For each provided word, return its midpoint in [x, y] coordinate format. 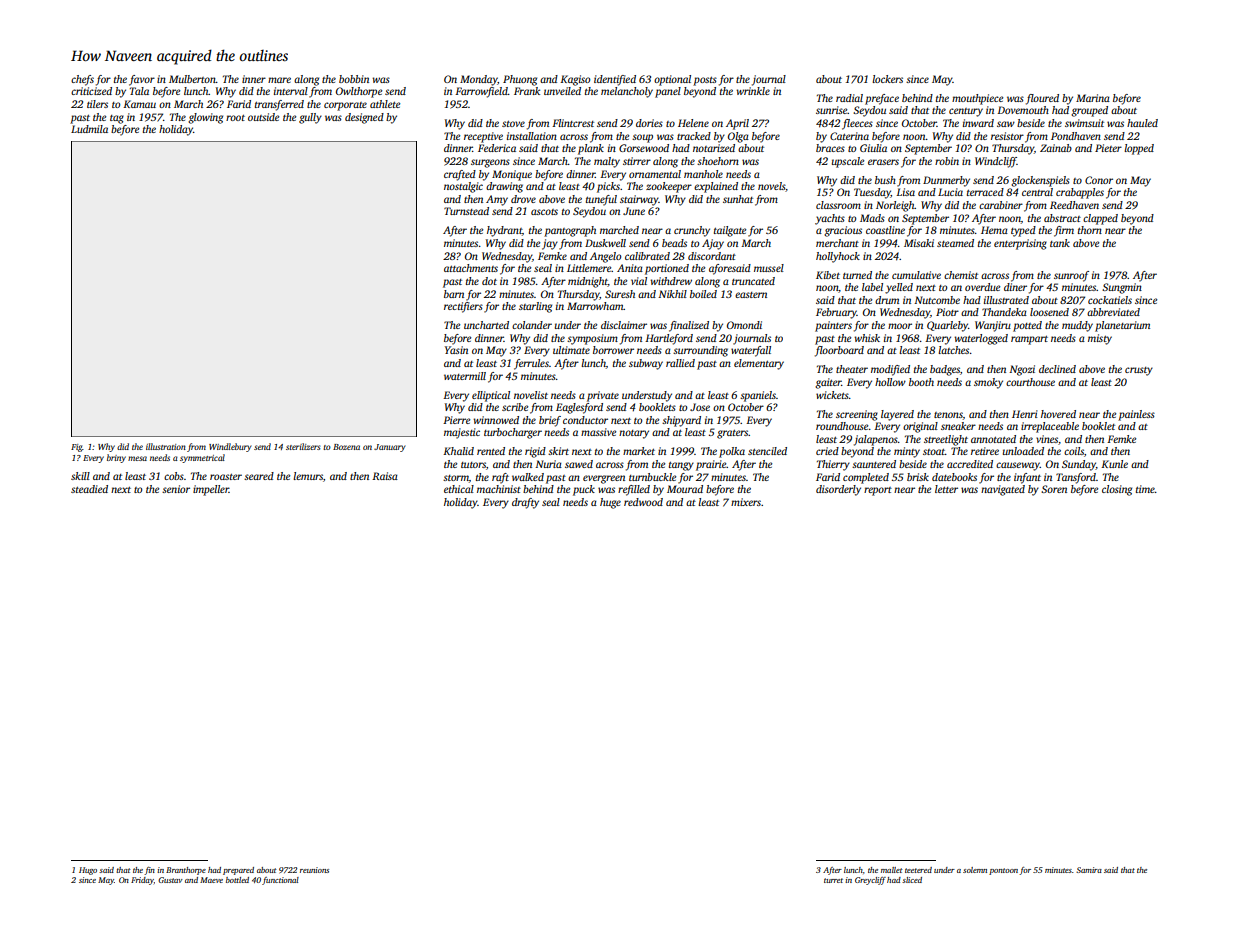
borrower [613, 350]
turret [833, 880]
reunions [314, 870]
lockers [887, 79]
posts [705, 81]
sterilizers [303, 446]
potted [1027, 326]
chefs [82, 80]
